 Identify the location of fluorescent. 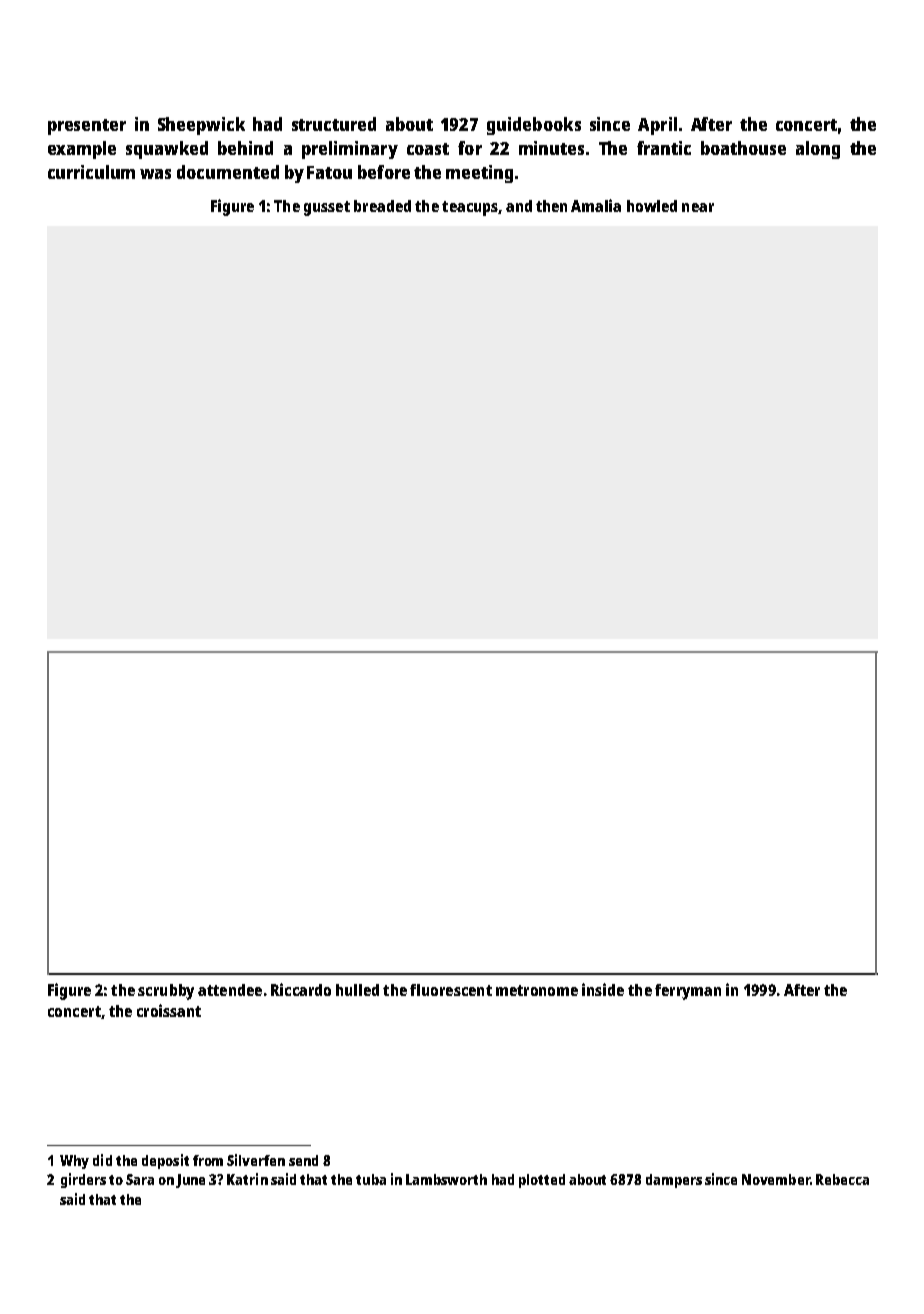
(451, 990).
